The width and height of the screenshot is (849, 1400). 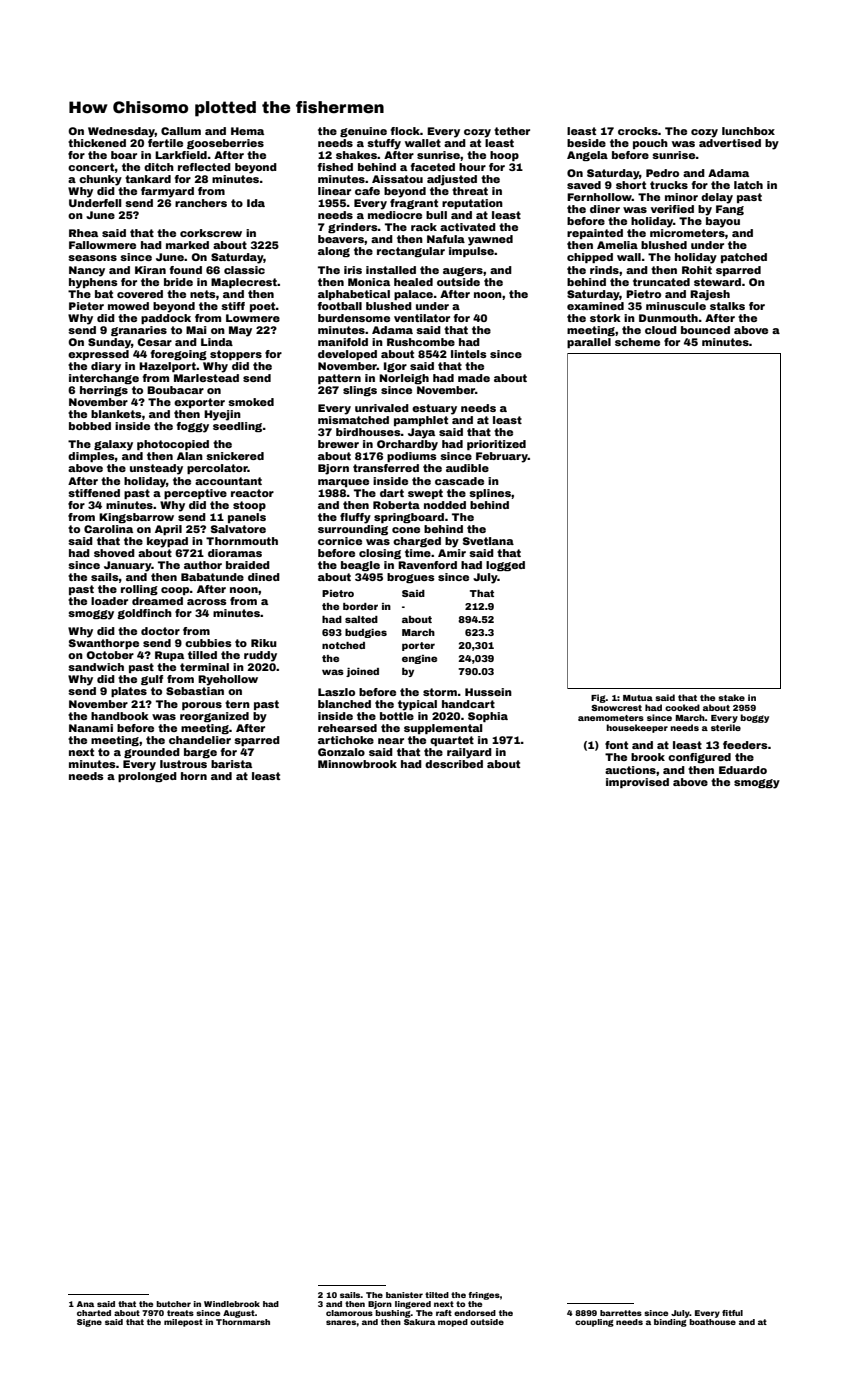 I want to click on August, so click(x=239, y=1314).
